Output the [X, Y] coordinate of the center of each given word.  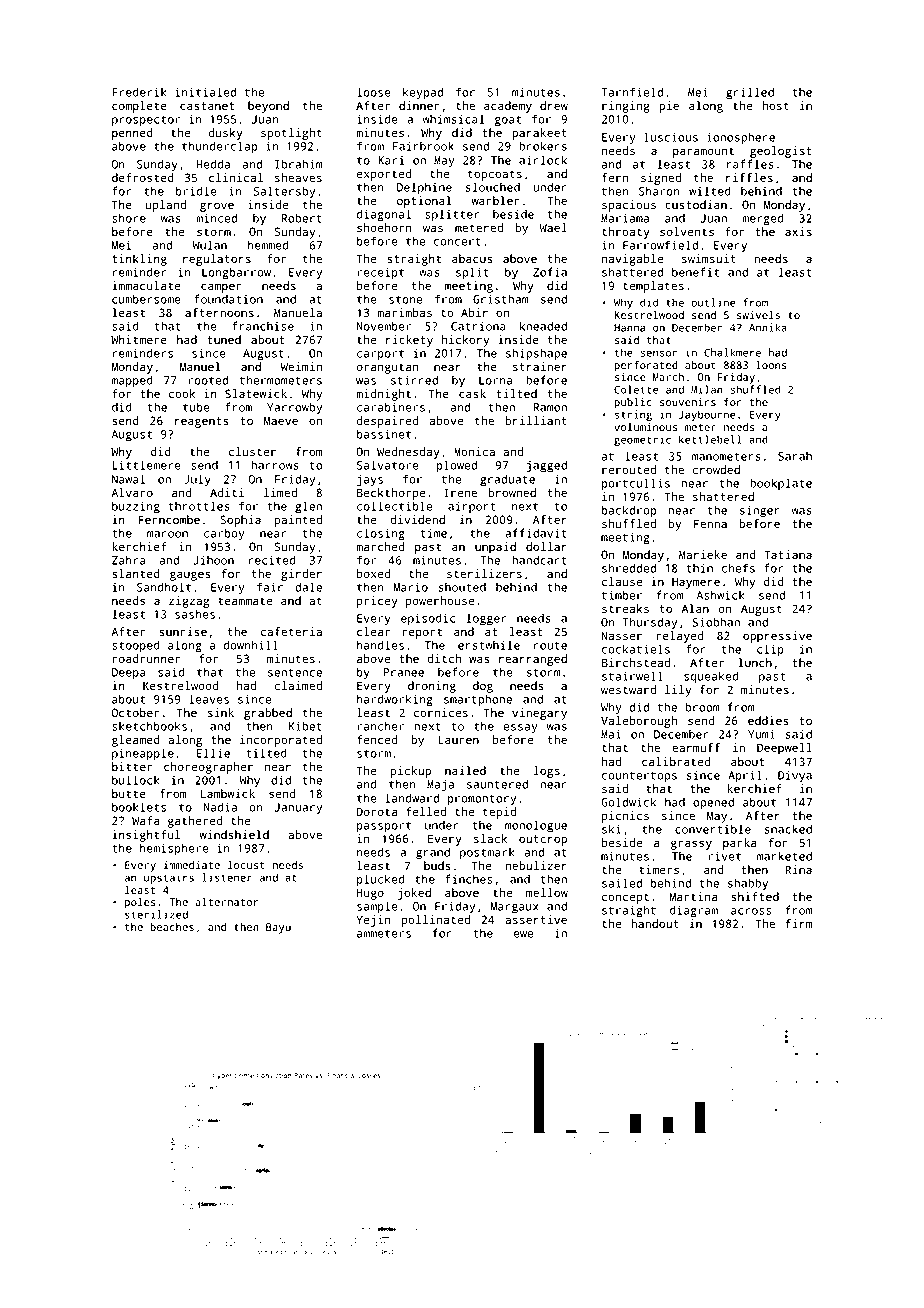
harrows [275, 465]
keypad [423, 93]
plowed [457, 466]
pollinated [436, 921]
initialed [205, 92]
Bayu [278, 928]
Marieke [703, 554]
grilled [750, 93]
